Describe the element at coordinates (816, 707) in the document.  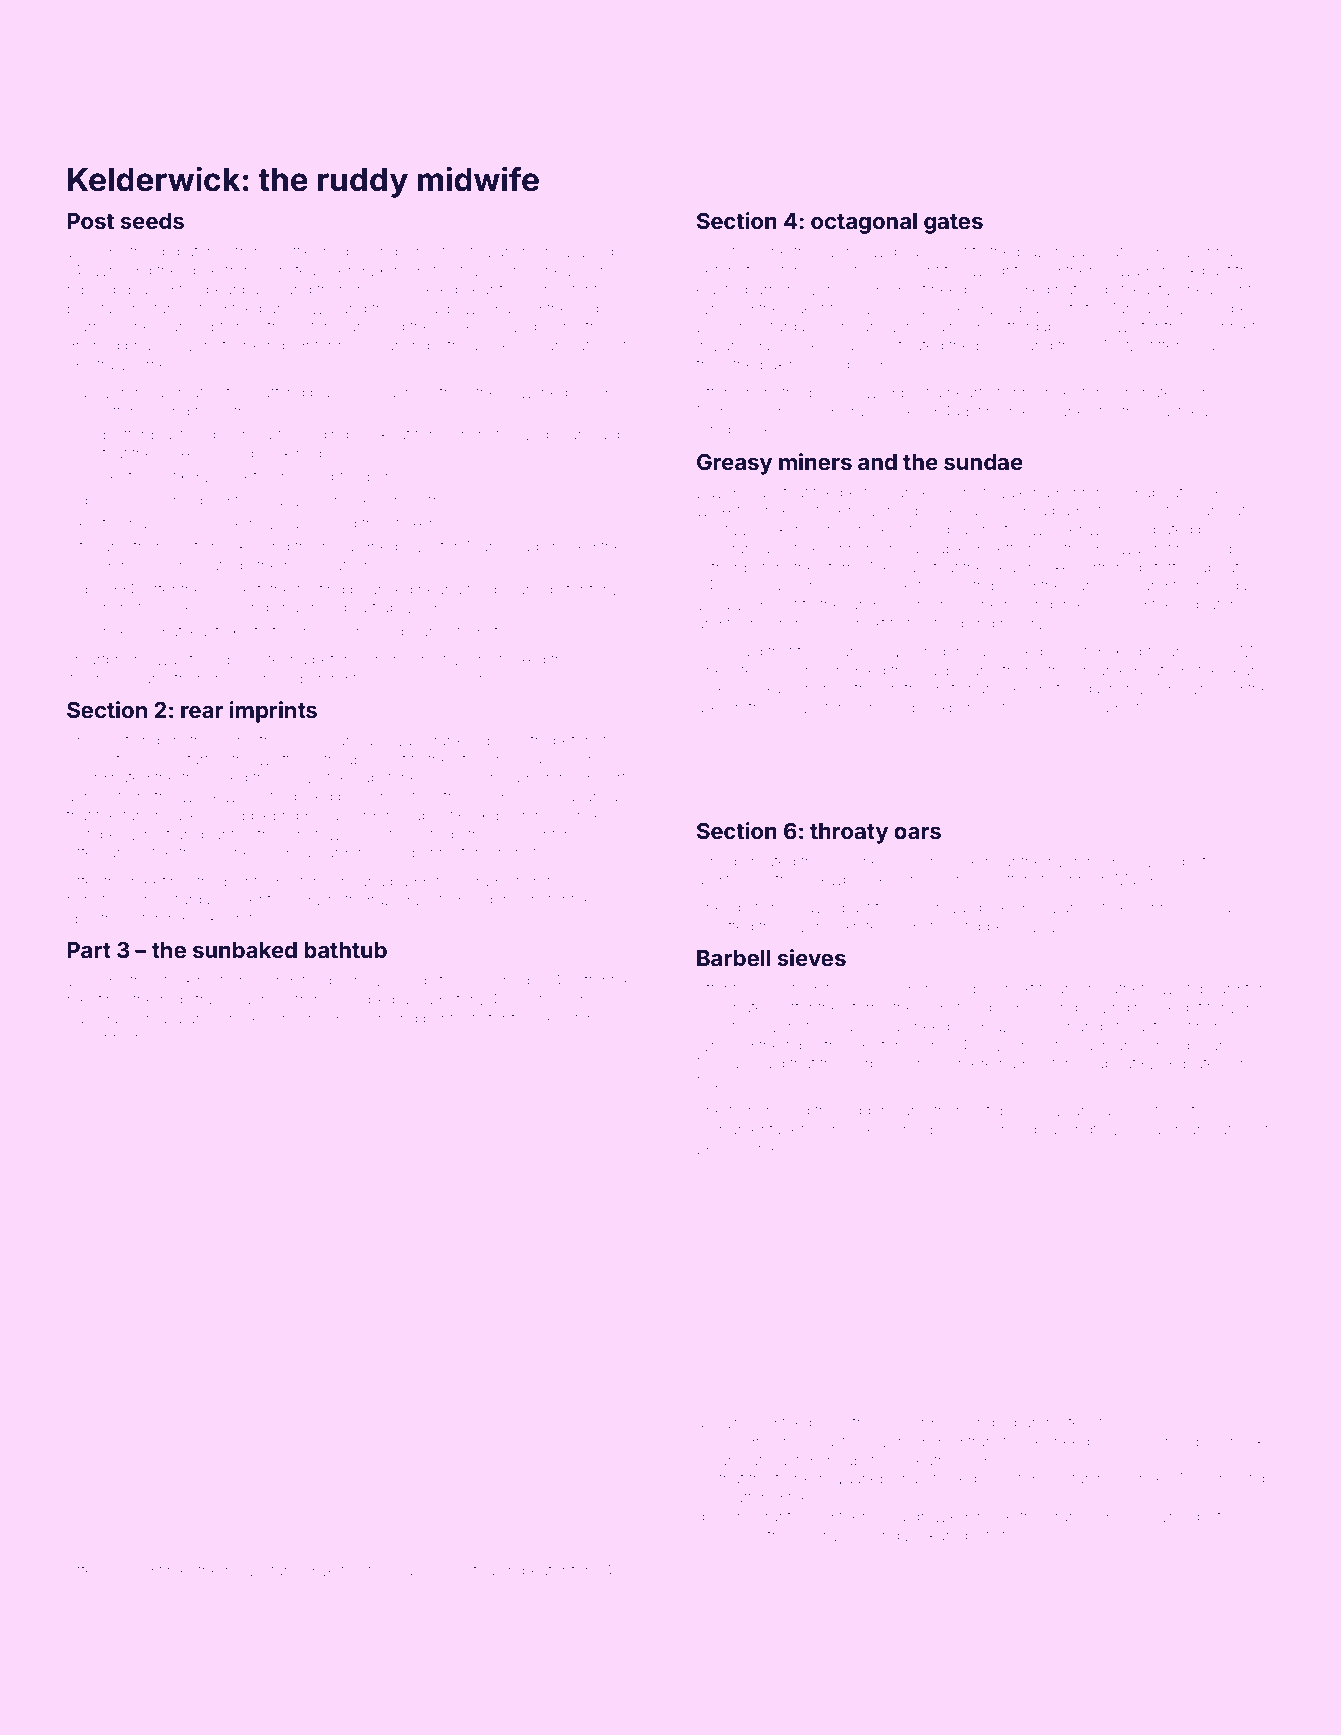
I see `Silverfen` at that location.
